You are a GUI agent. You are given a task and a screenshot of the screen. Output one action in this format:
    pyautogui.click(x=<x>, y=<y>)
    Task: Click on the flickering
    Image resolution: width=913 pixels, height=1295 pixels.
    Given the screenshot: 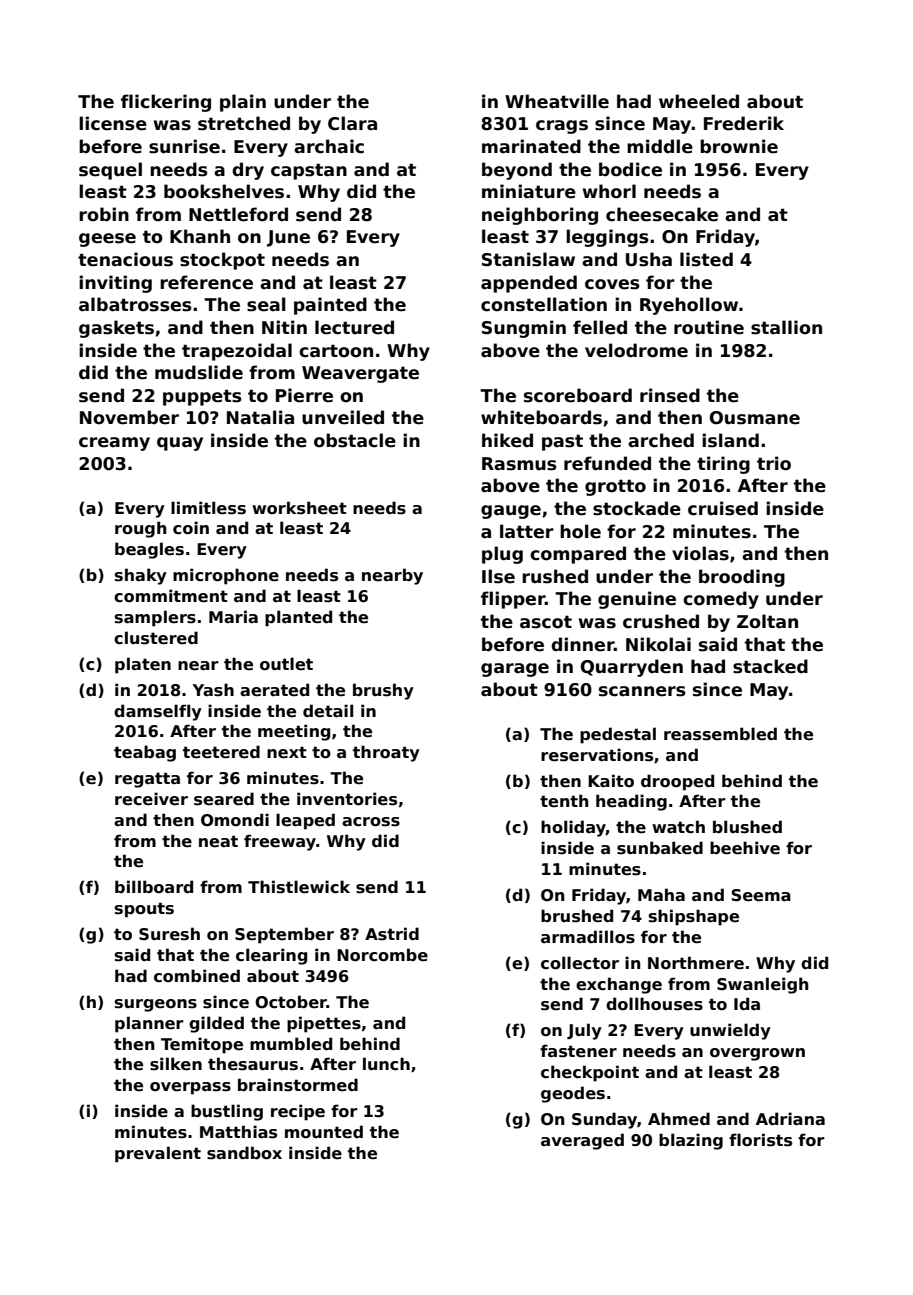 What is the action you would take?
    pyautogui.click(x=166, y=103)
